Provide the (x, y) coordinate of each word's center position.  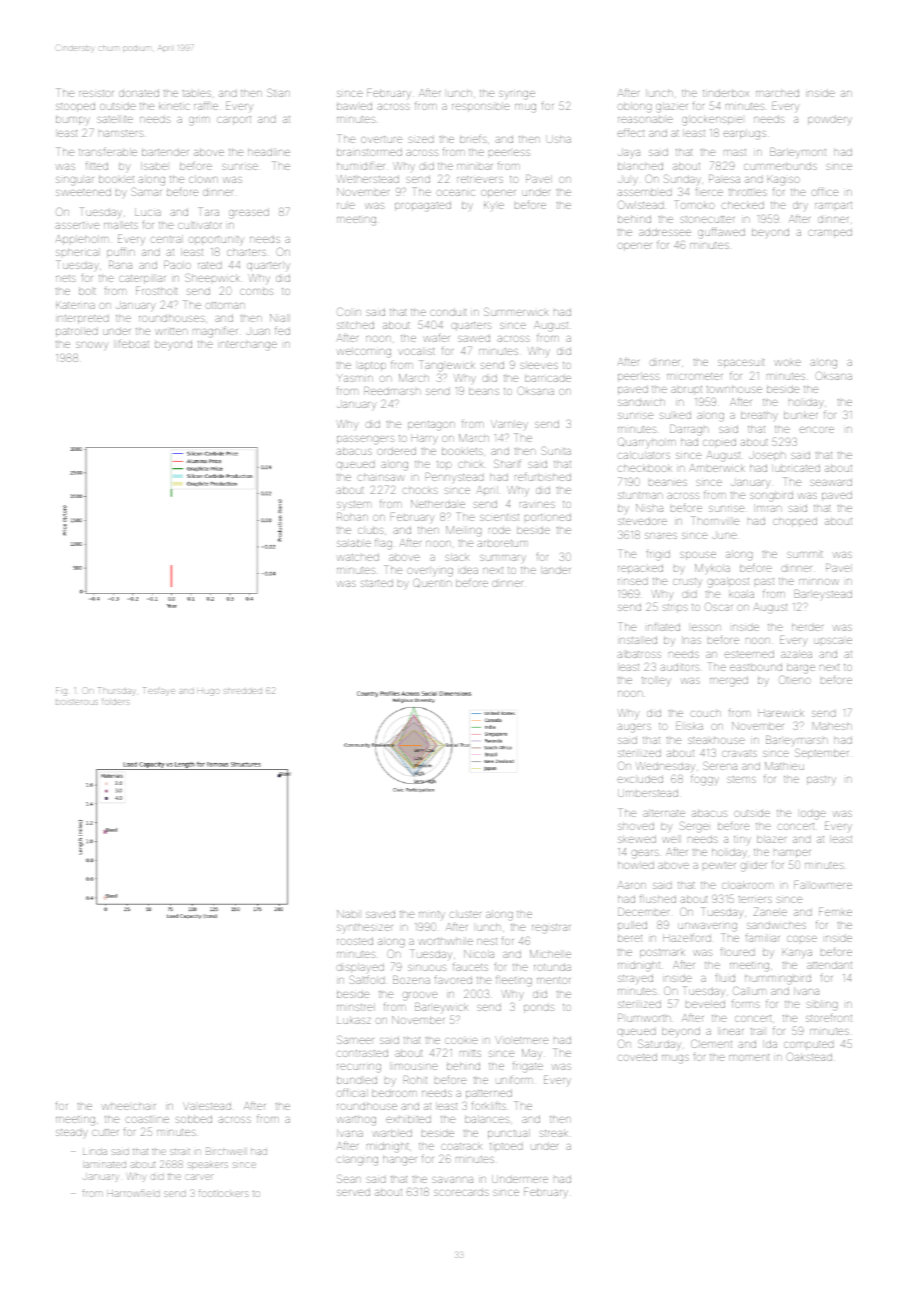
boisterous (77, 702)
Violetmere (521, 1040)
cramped (830, 233)
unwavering (707, 927)
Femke (835, 912)
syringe (517, 95)
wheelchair (128, 1106)
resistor (96, 93)
